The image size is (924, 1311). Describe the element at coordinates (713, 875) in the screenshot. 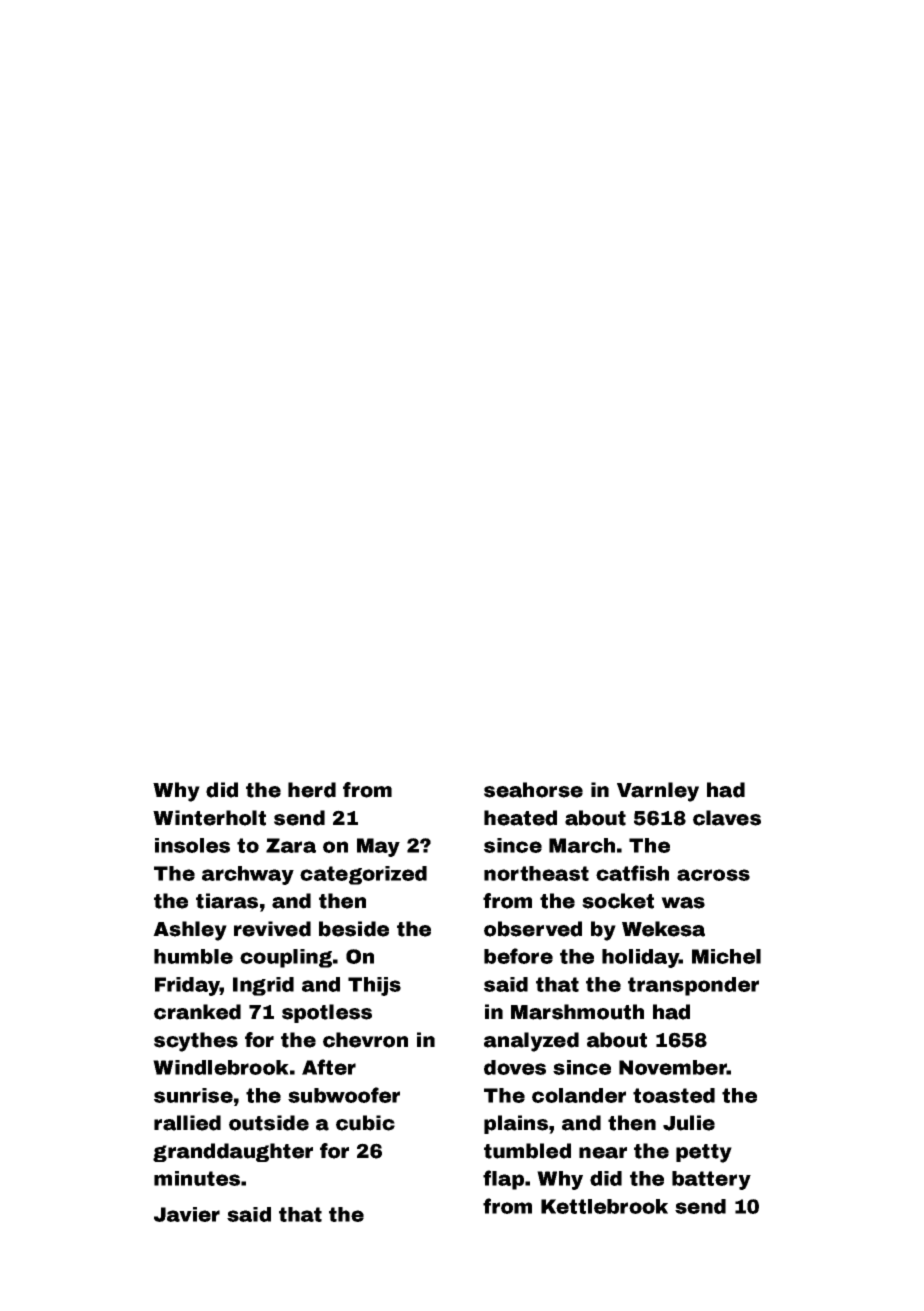

I see `across` at that location.
